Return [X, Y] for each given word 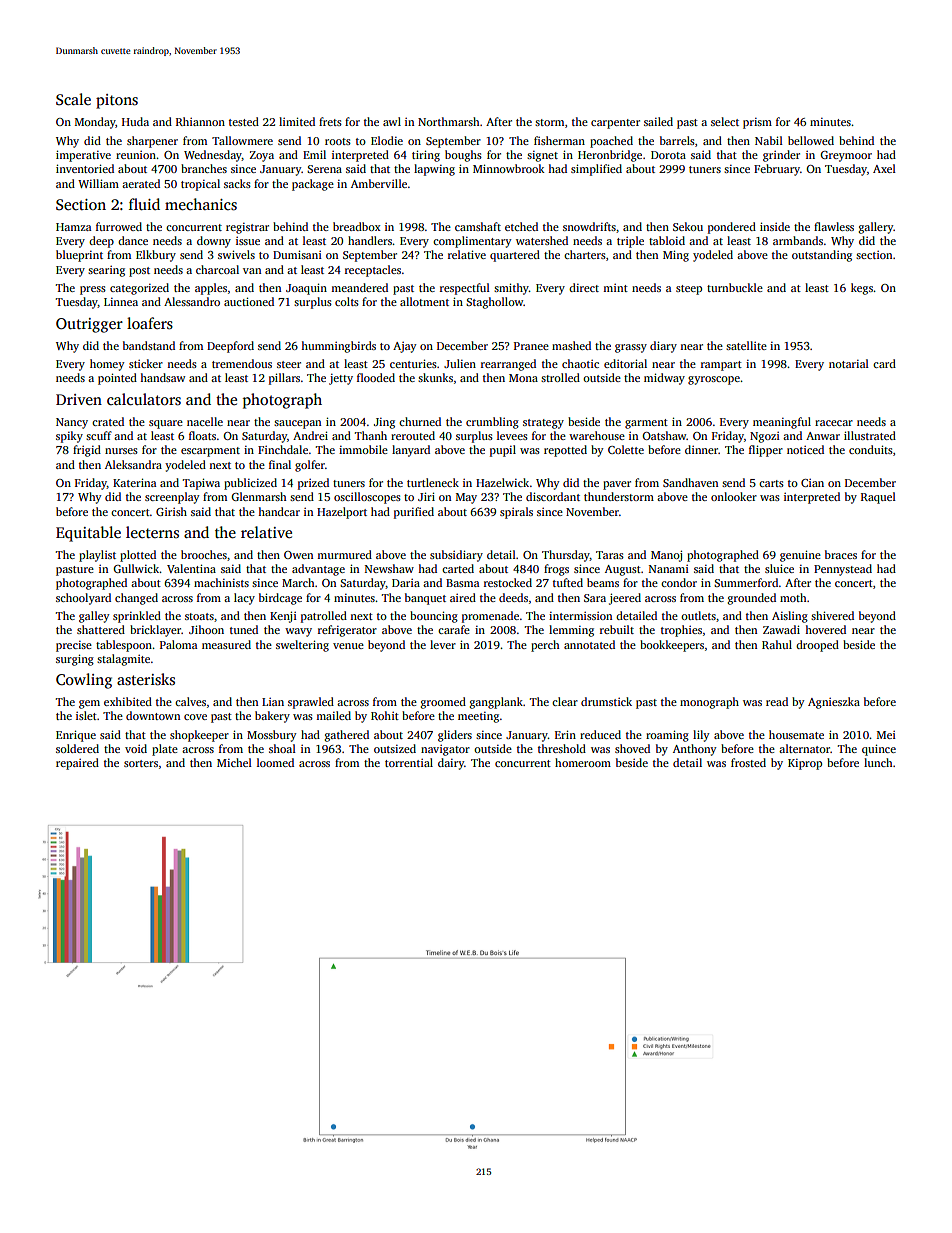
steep [689, 290]
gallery [876, 228]
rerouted [413, 435]
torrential [409, 762]
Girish [171, 511]
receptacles [373, 271]
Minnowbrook [509, 168]
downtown [153, 715]
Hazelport [342, 513]
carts [771, 483]
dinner [701, 449]
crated [108, 421]
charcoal [217, 269]
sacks [237, 183]
